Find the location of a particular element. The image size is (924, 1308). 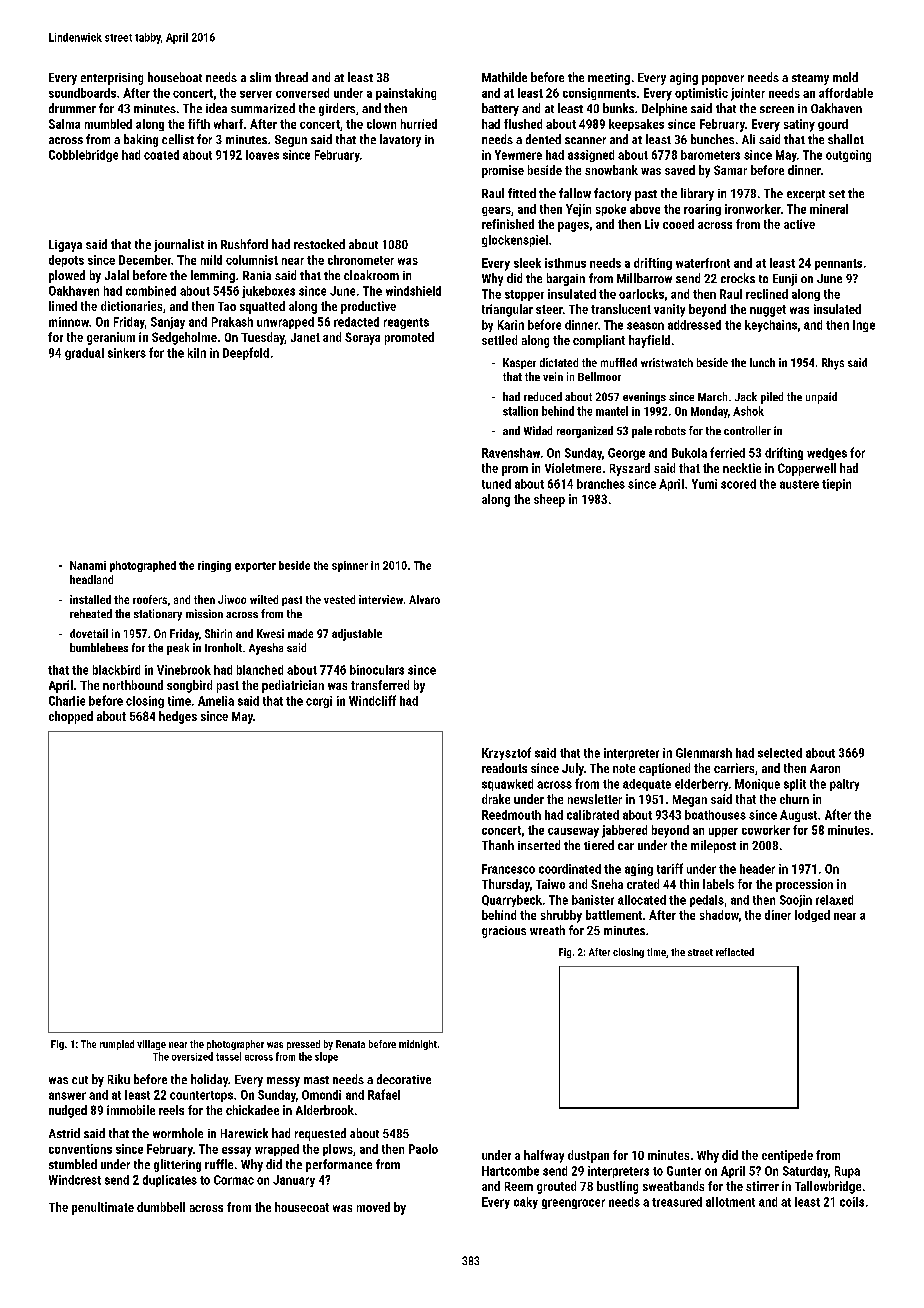

thread is located at coordinates (291, 77).
